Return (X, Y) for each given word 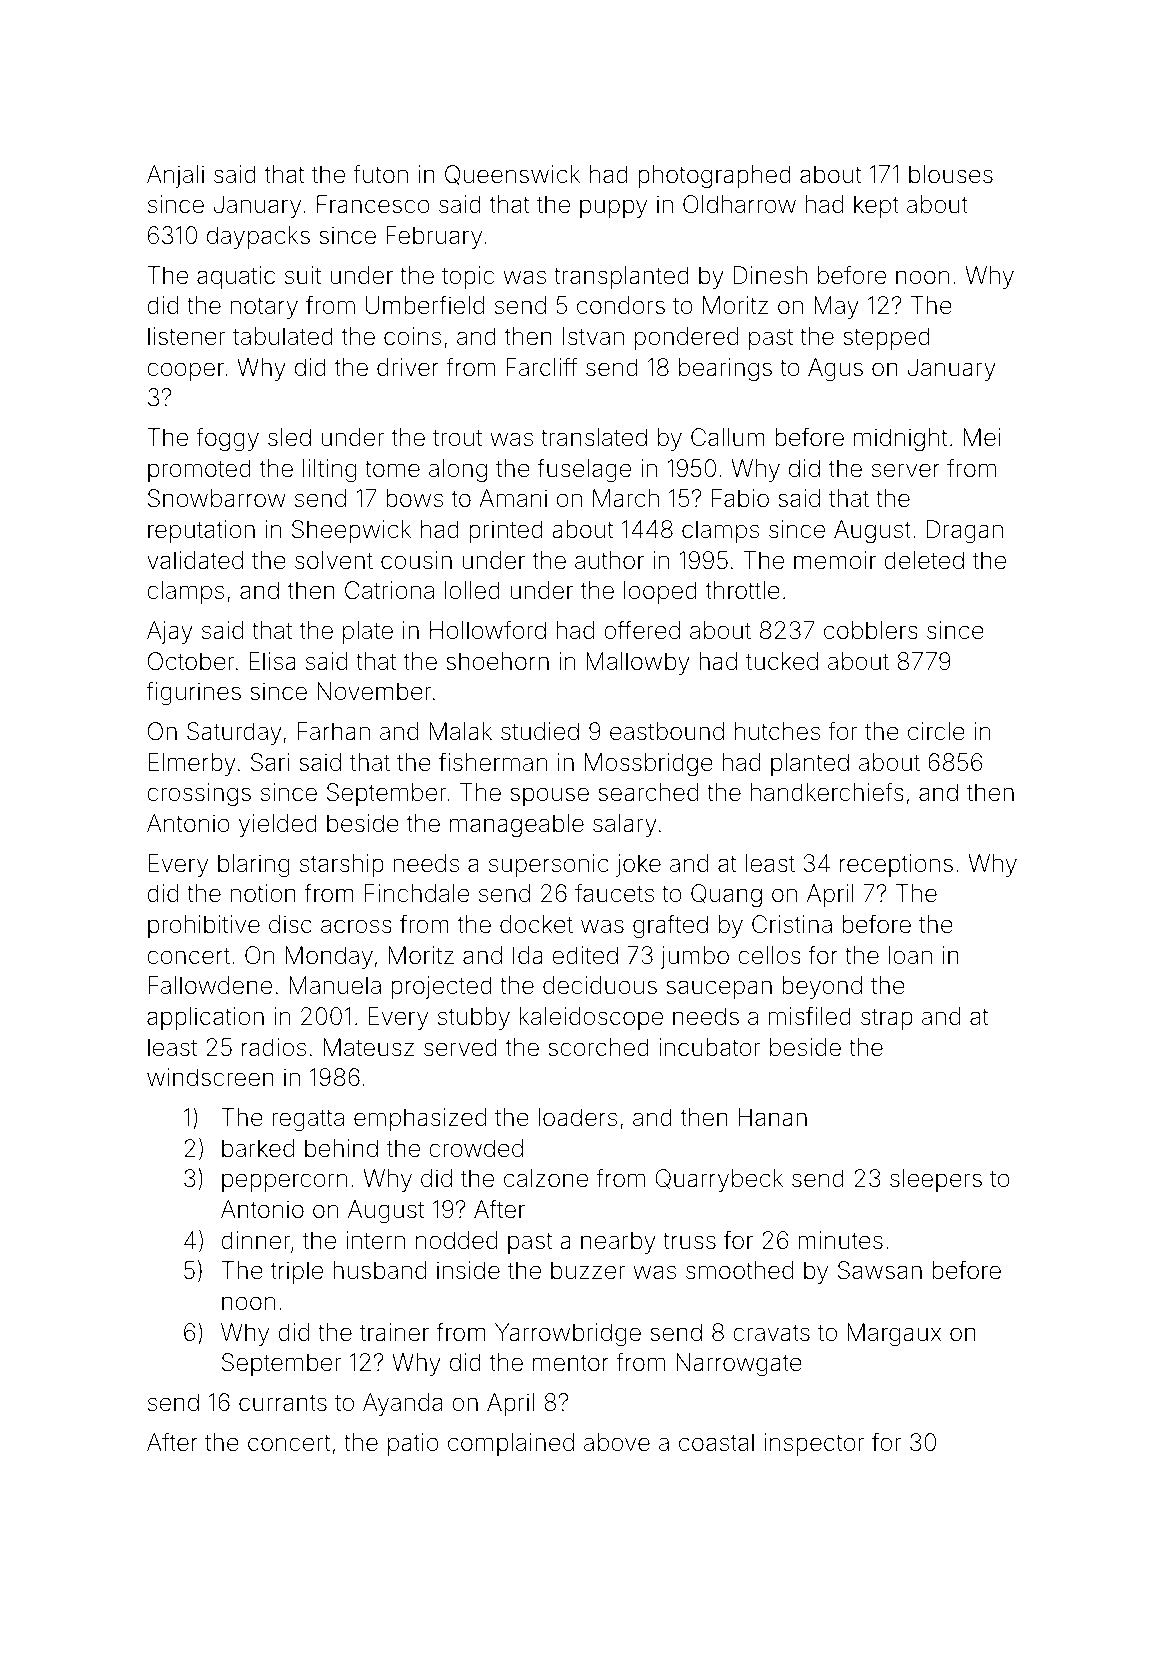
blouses (951, 174)
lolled (472, 590)
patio (413, 1444)
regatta (308, 1120)
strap (887, 1019)
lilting (329, 470)
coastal (716, 1442)
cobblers (871, 630)
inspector (814, 1444)
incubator (710, 1047)
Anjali (175, 176)
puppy (613, 208)
